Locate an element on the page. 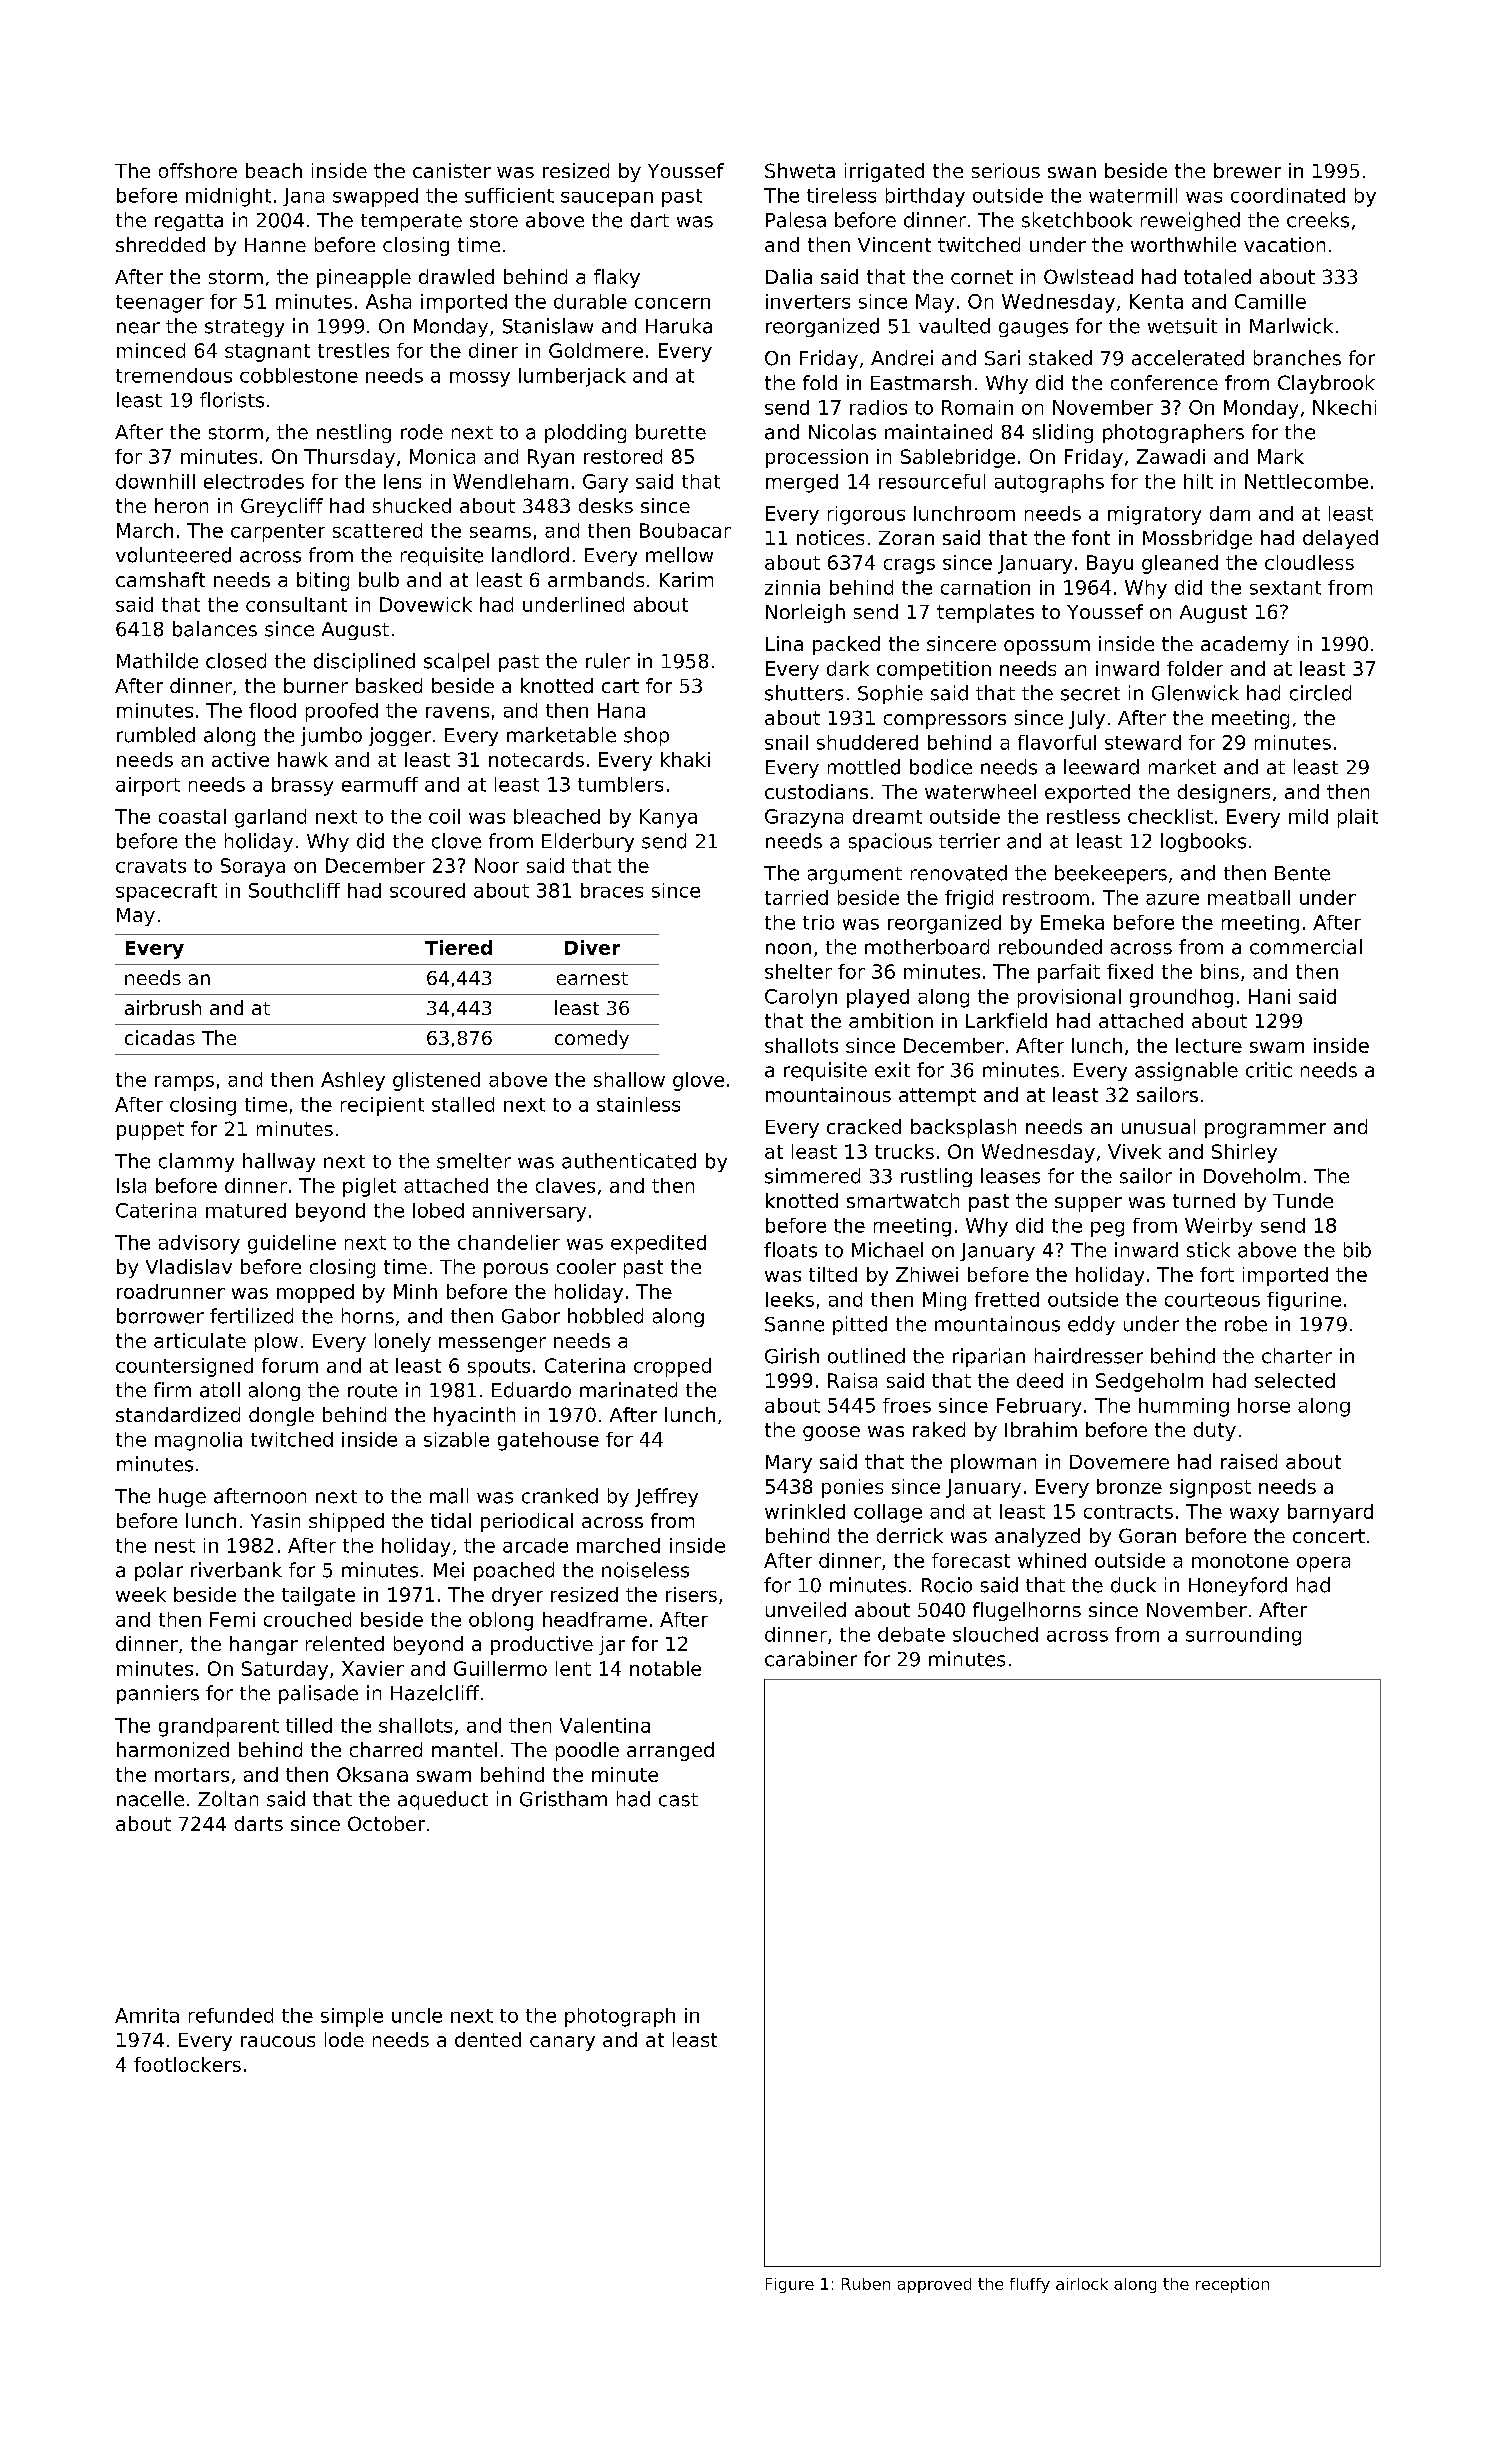  offshore is located at coordinates (198, 170).
